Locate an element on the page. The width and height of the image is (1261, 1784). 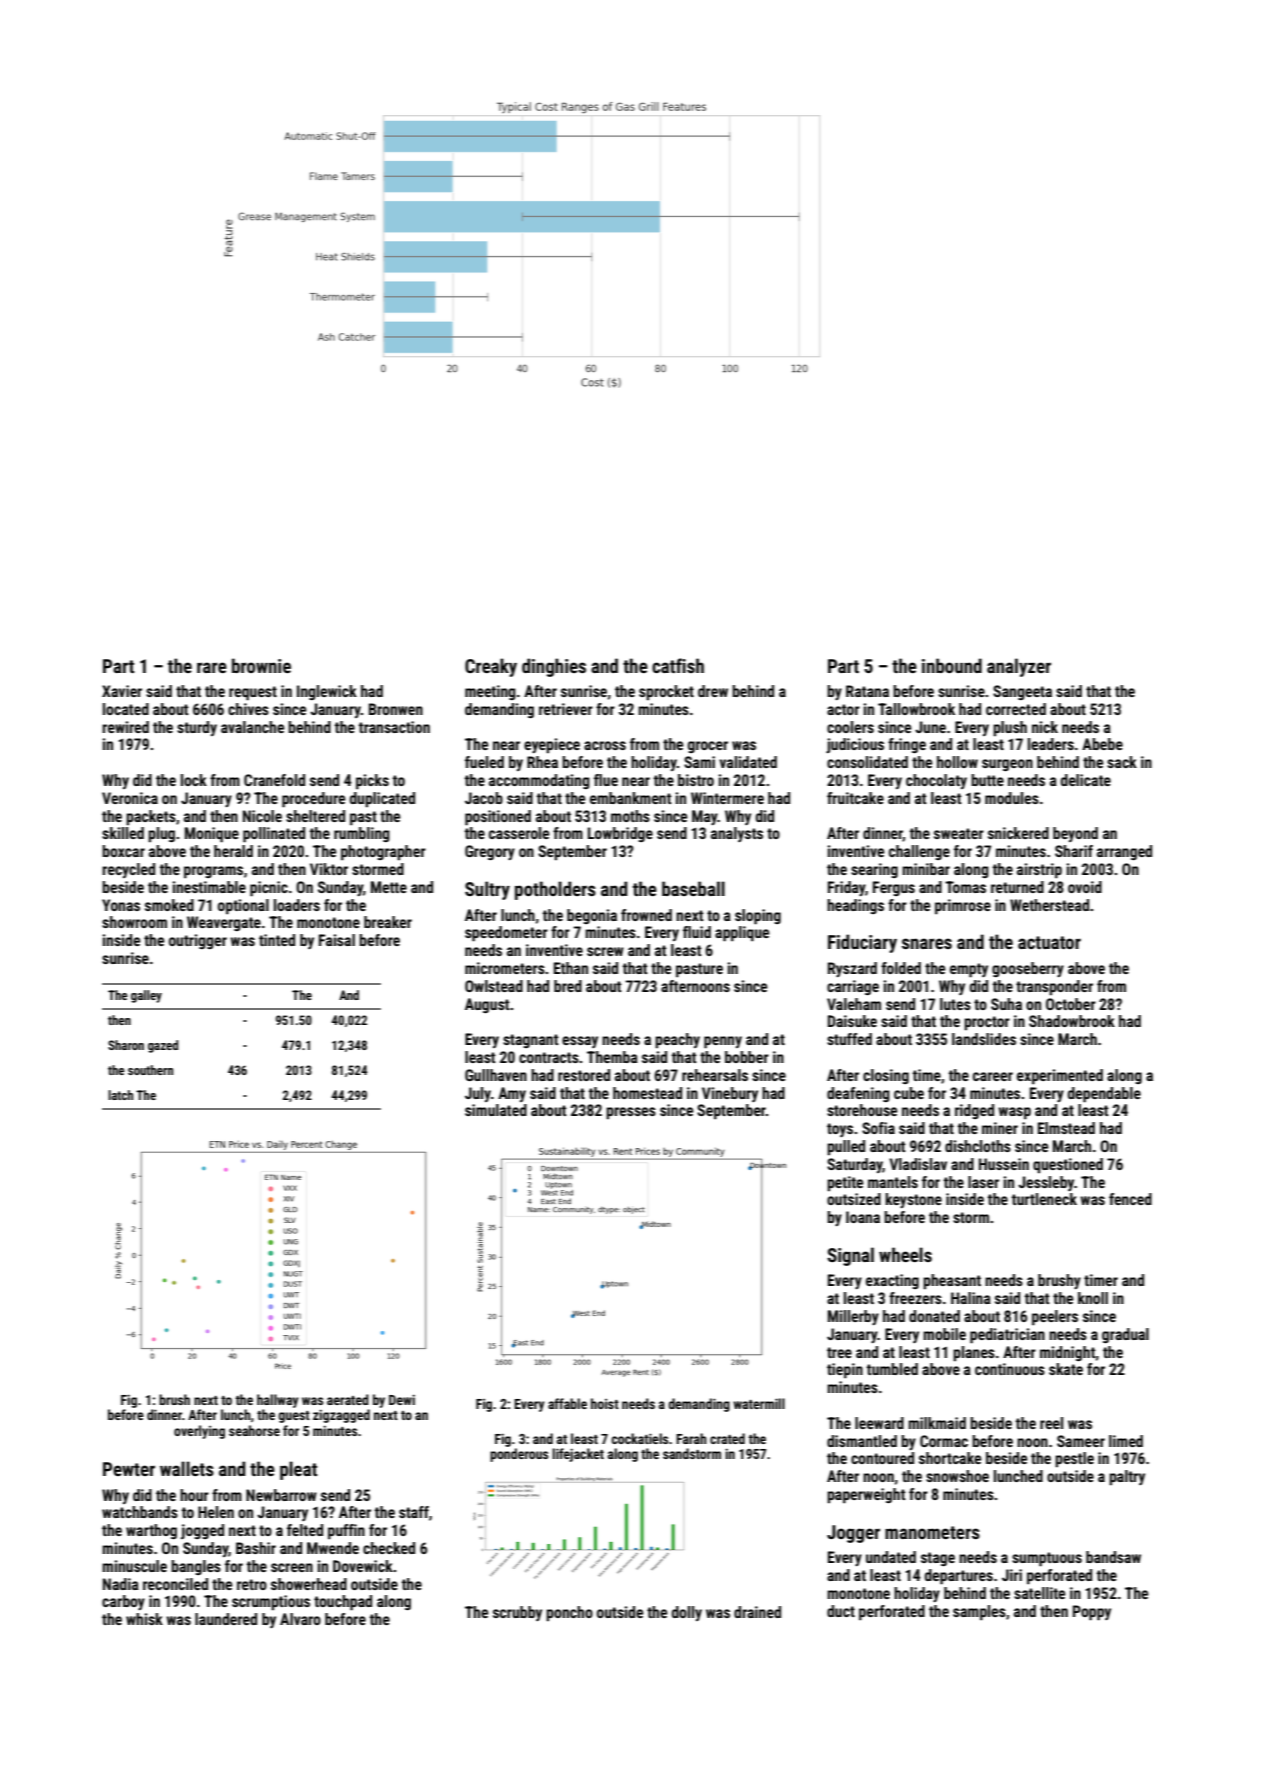
Cranefold is located at coordinates (274, 780).
